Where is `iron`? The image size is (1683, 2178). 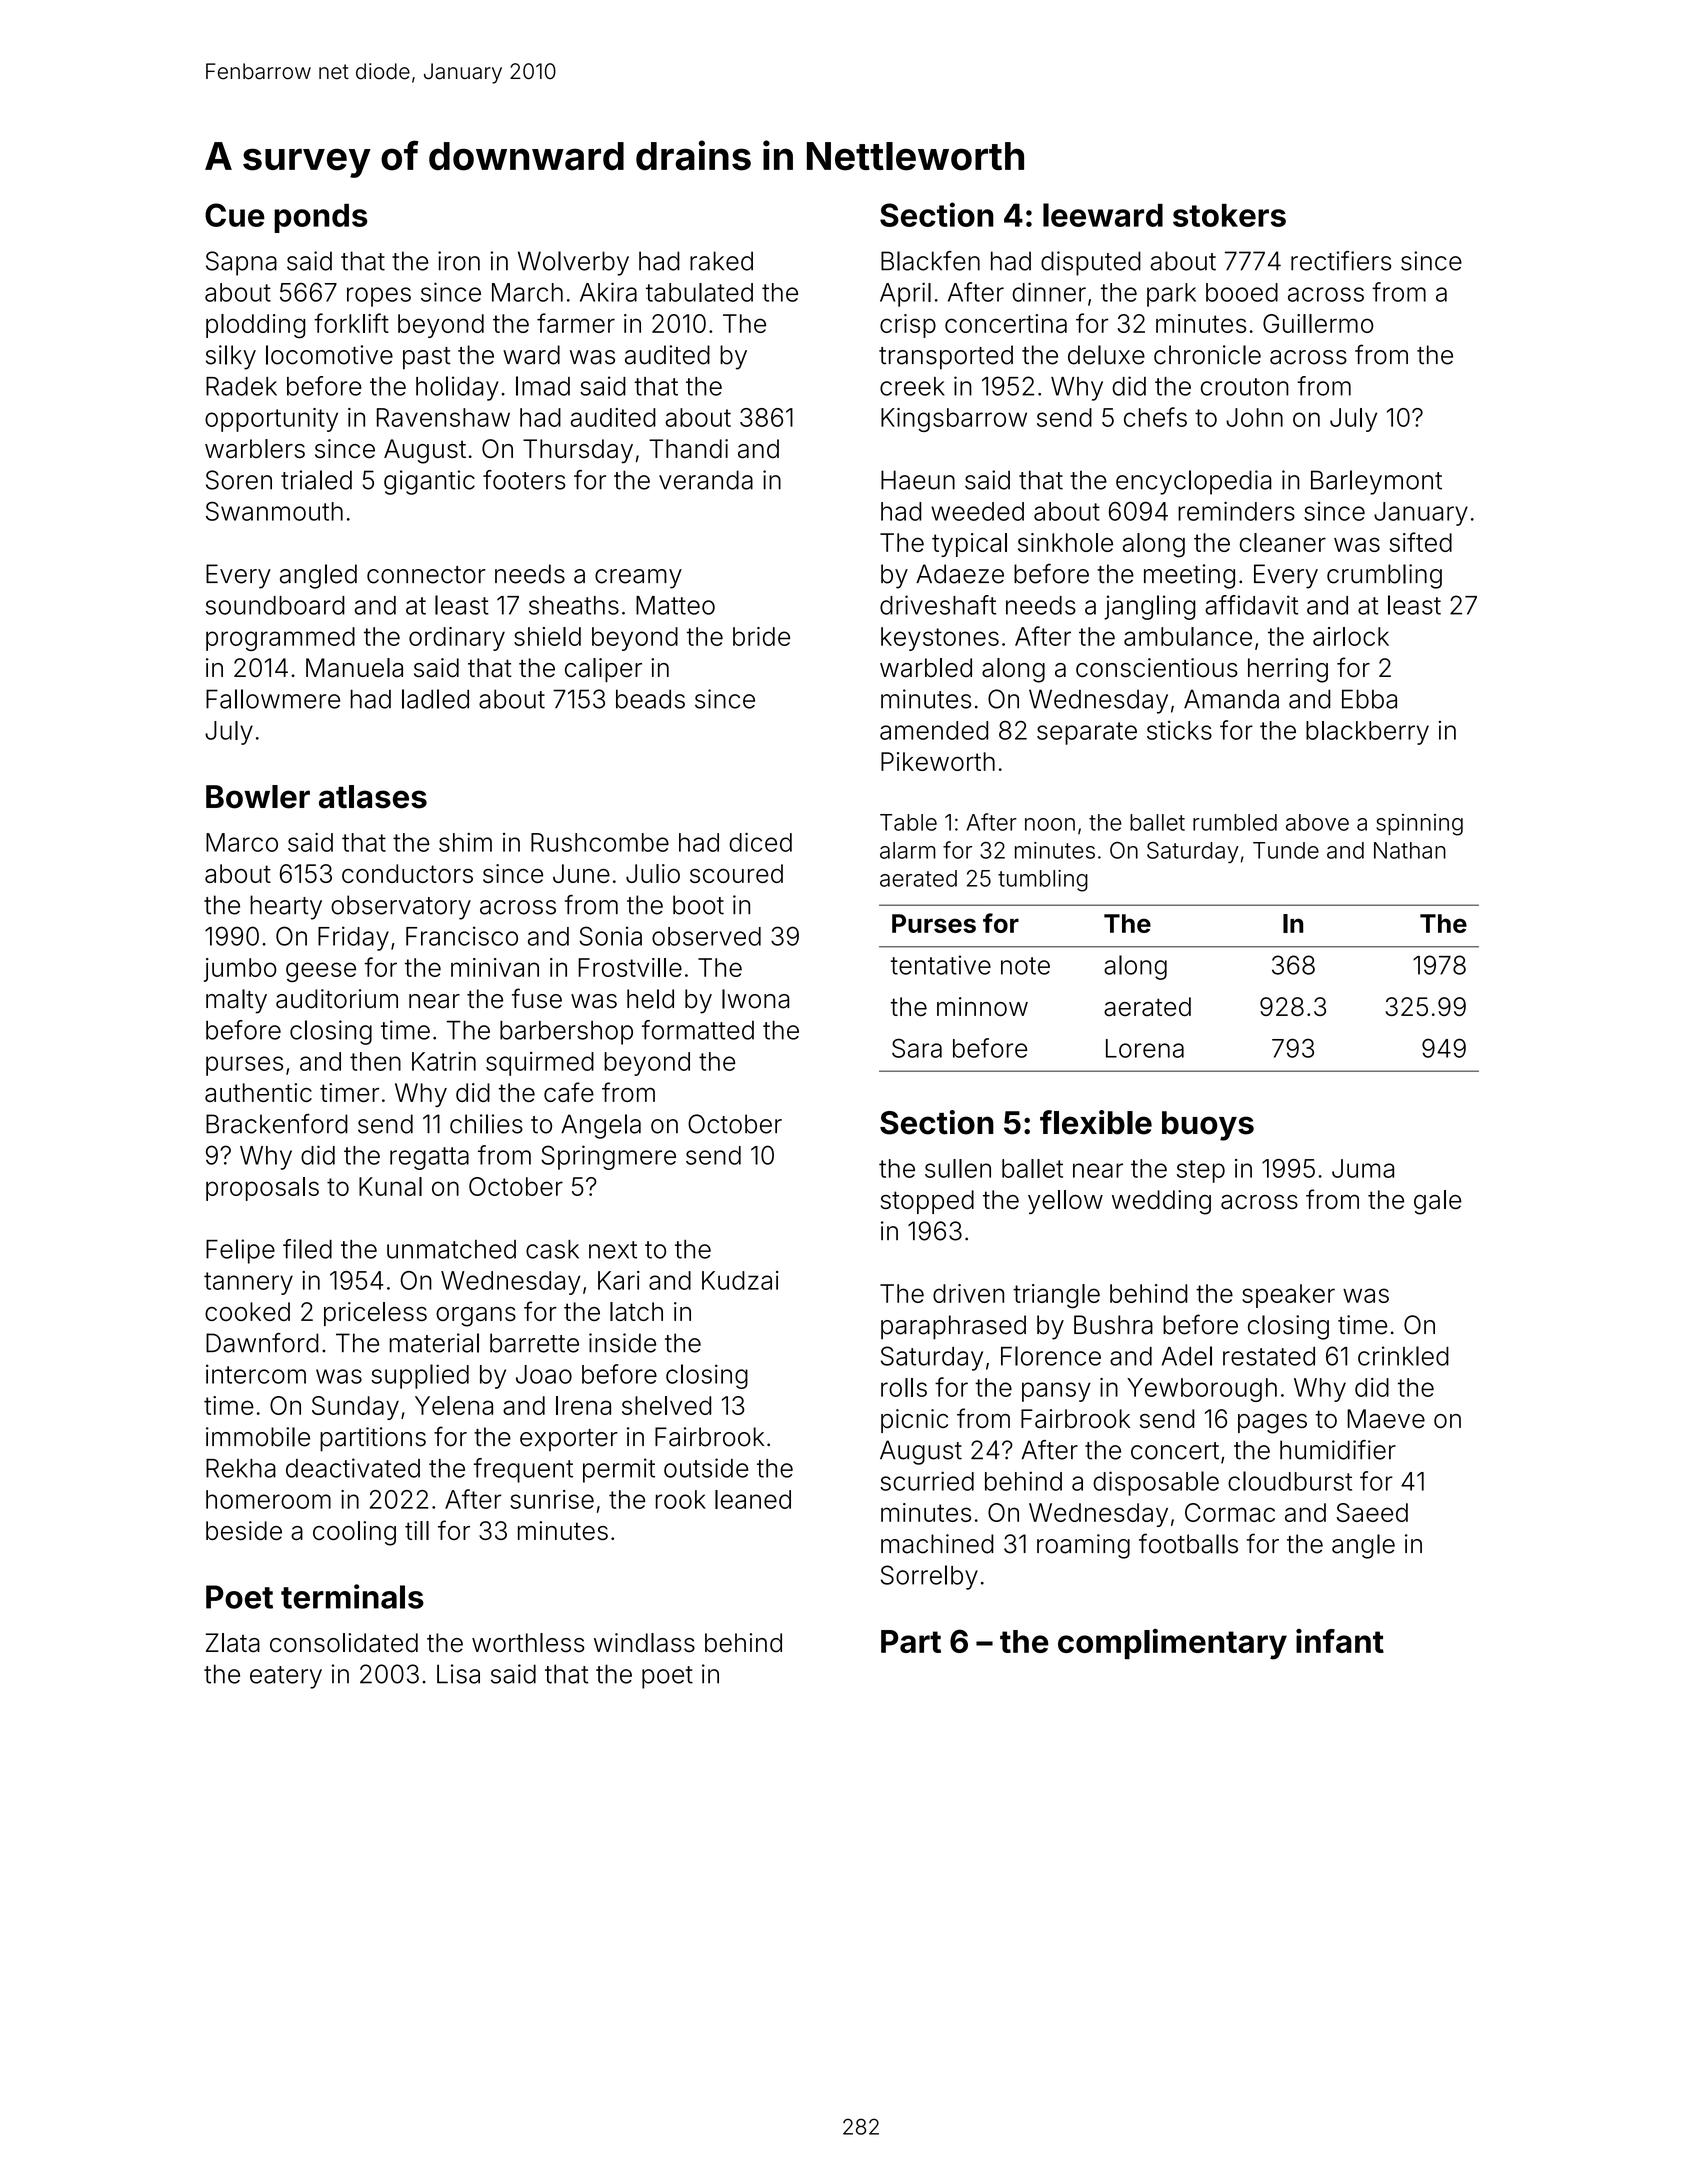 iron is located at coordinates (459, 261).
